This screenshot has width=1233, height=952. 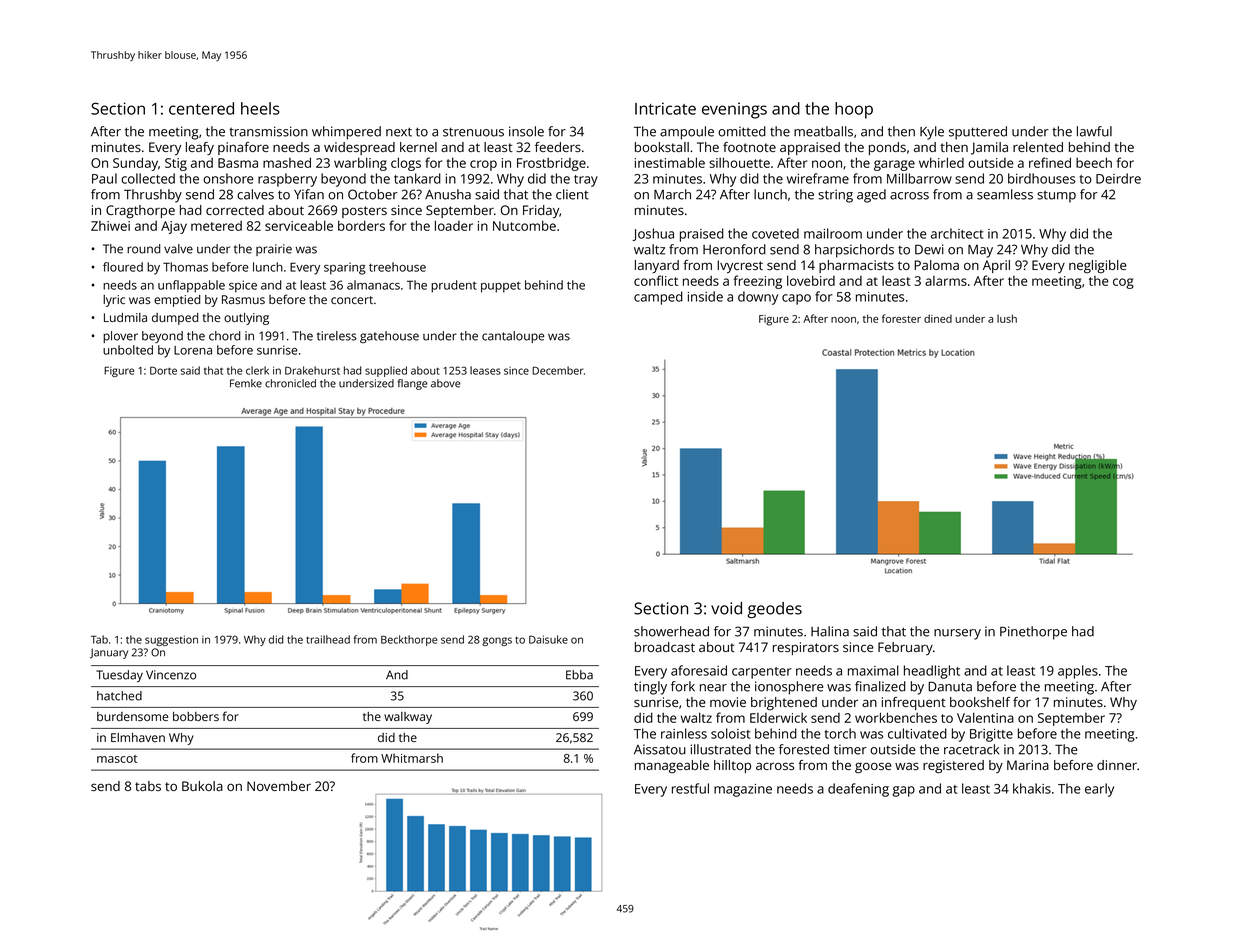 What do you see at coordinates (202, 786) in the screenshot?
I see `Bukola` at bounding box center [202, 786].
